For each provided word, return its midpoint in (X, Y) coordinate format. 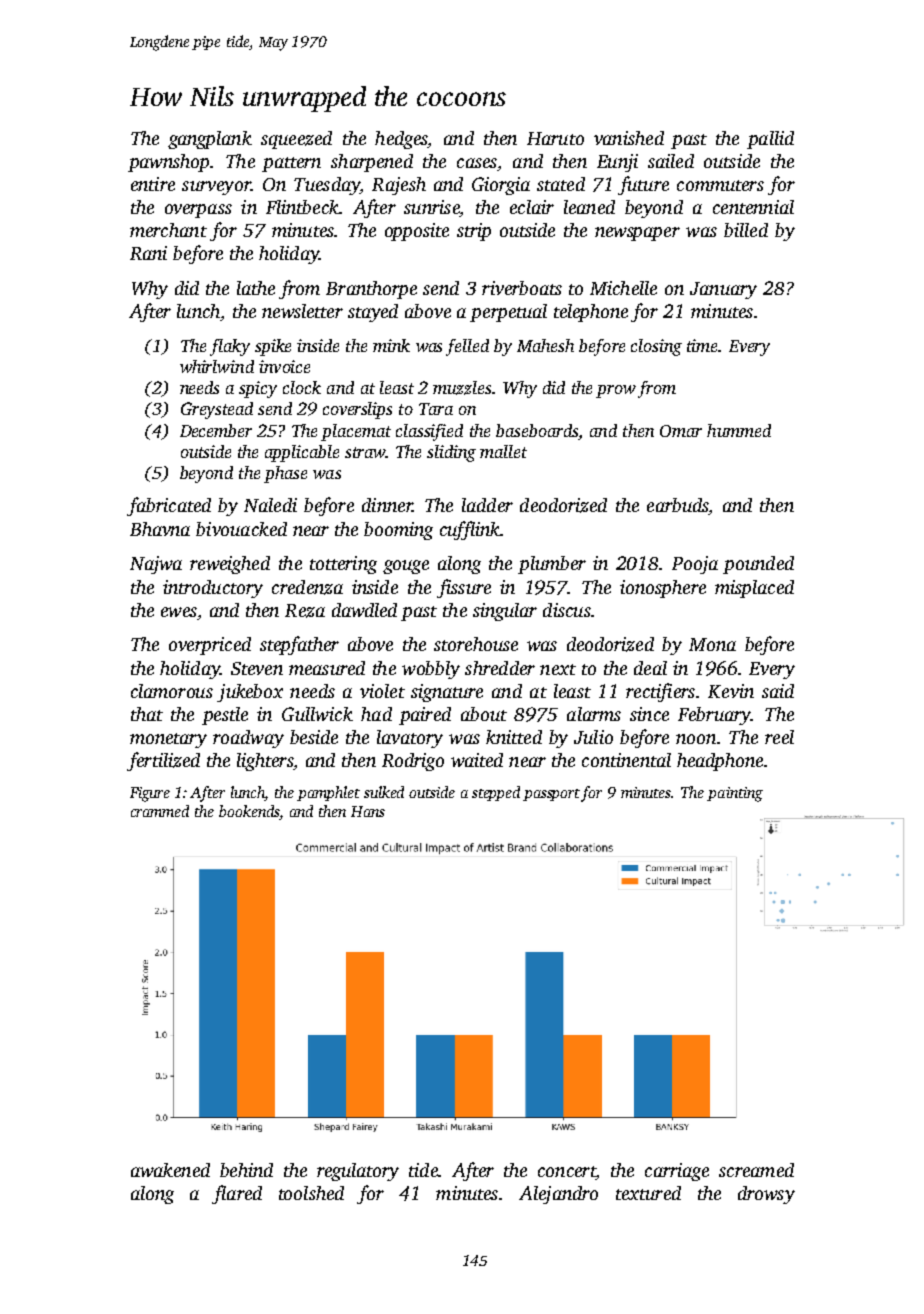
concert (567, 1173)
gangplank (210, 140)
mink (391, 345)
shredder (500, 668)
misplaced (754, 589)
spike (273, 347)
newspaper (637, 234)
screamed (756, 1170)
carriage (677, 1172)
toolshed (311, 1193)
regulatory (358, 1172)
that (147, 714)
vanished (629, 138)
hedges (401, 140)
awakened (170, 1170)
